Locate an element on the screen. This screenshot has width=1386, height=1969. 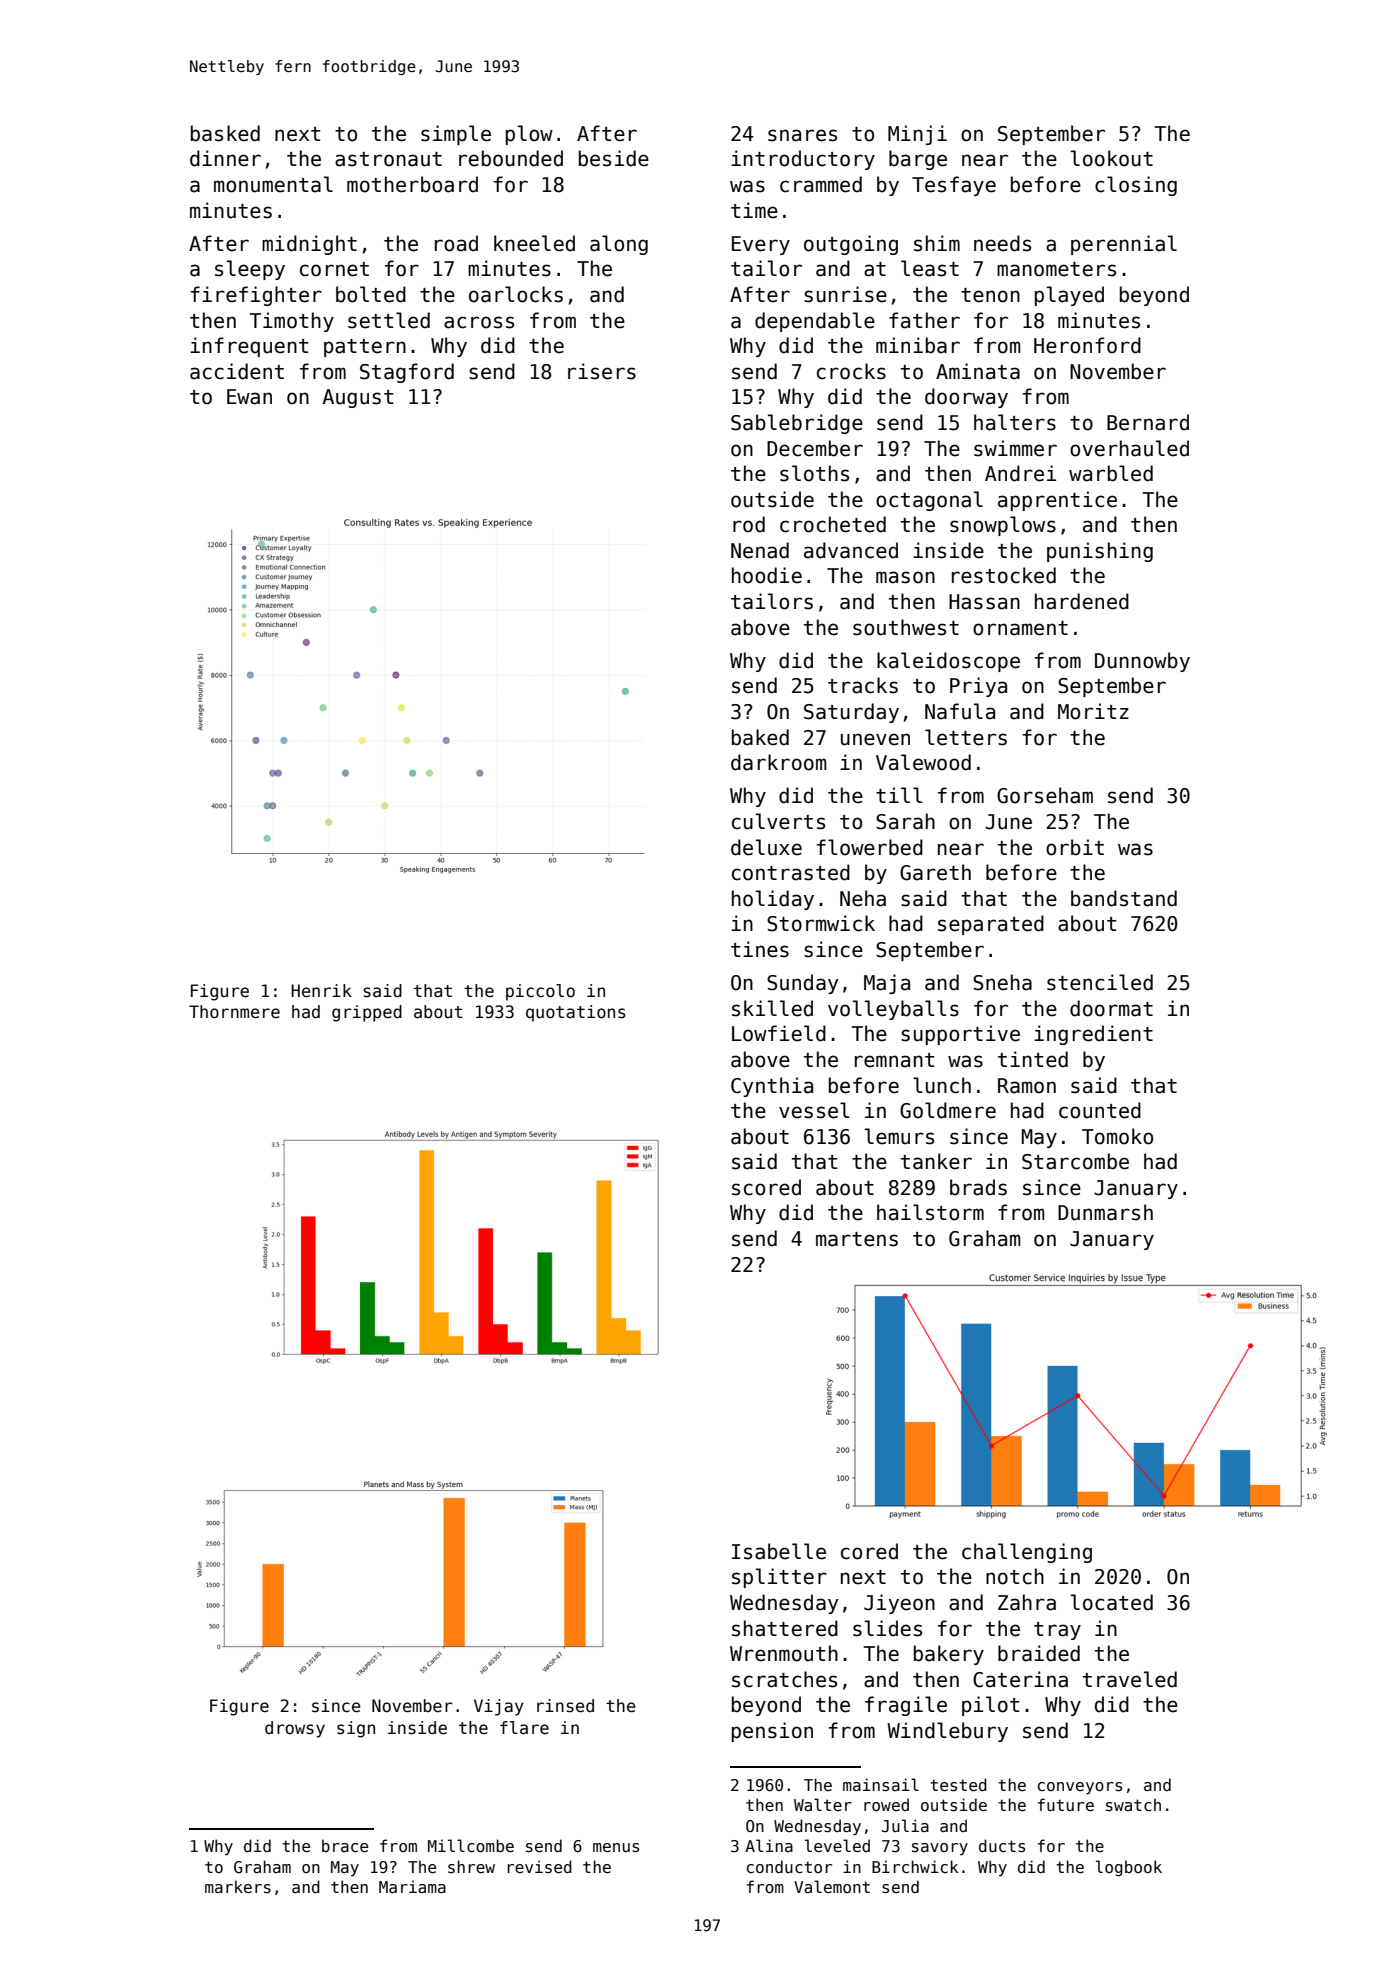
Stagford is located at coordinates (407, 373).
